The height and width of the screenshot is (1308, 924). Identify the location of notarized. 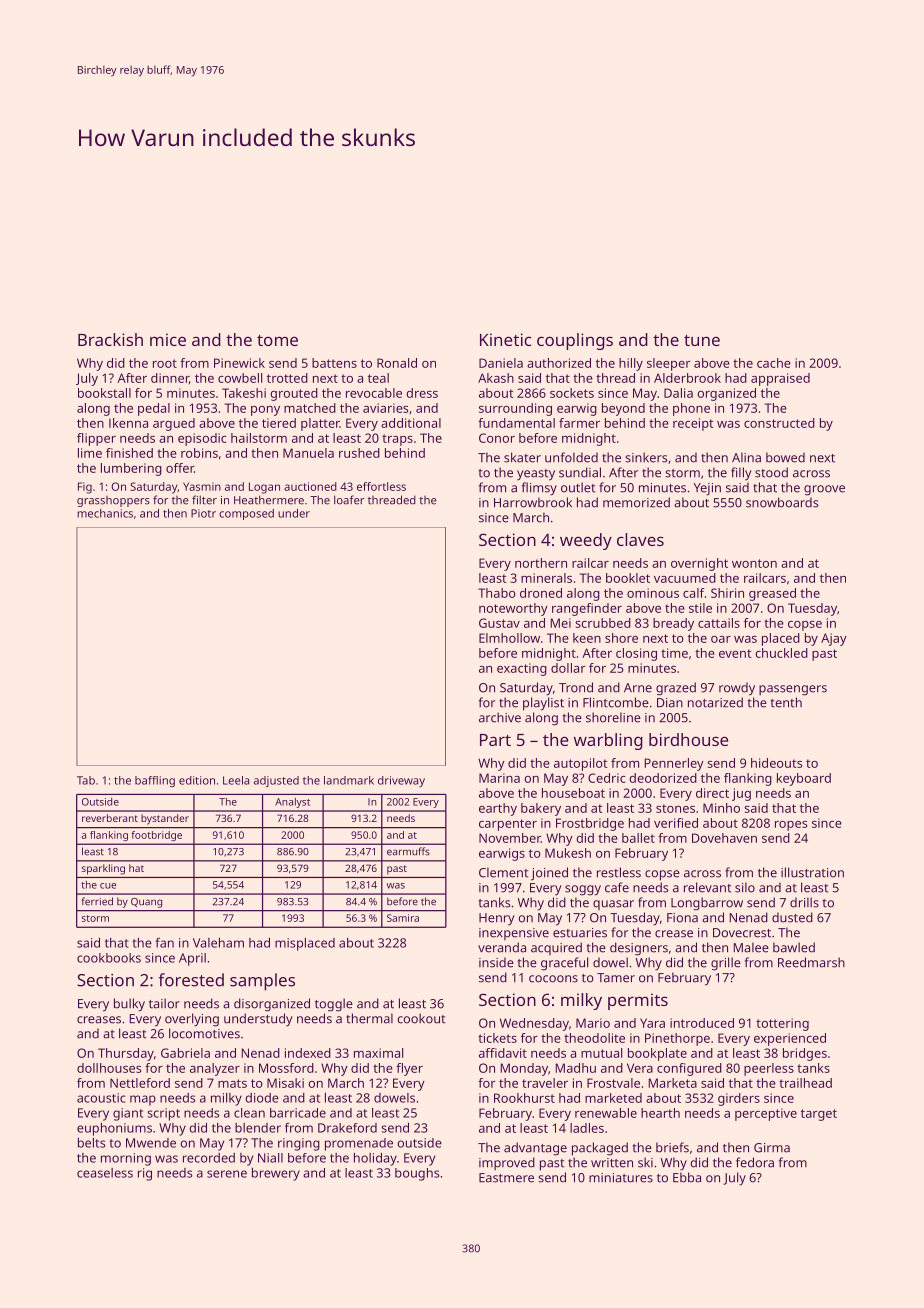
(715, 702).
